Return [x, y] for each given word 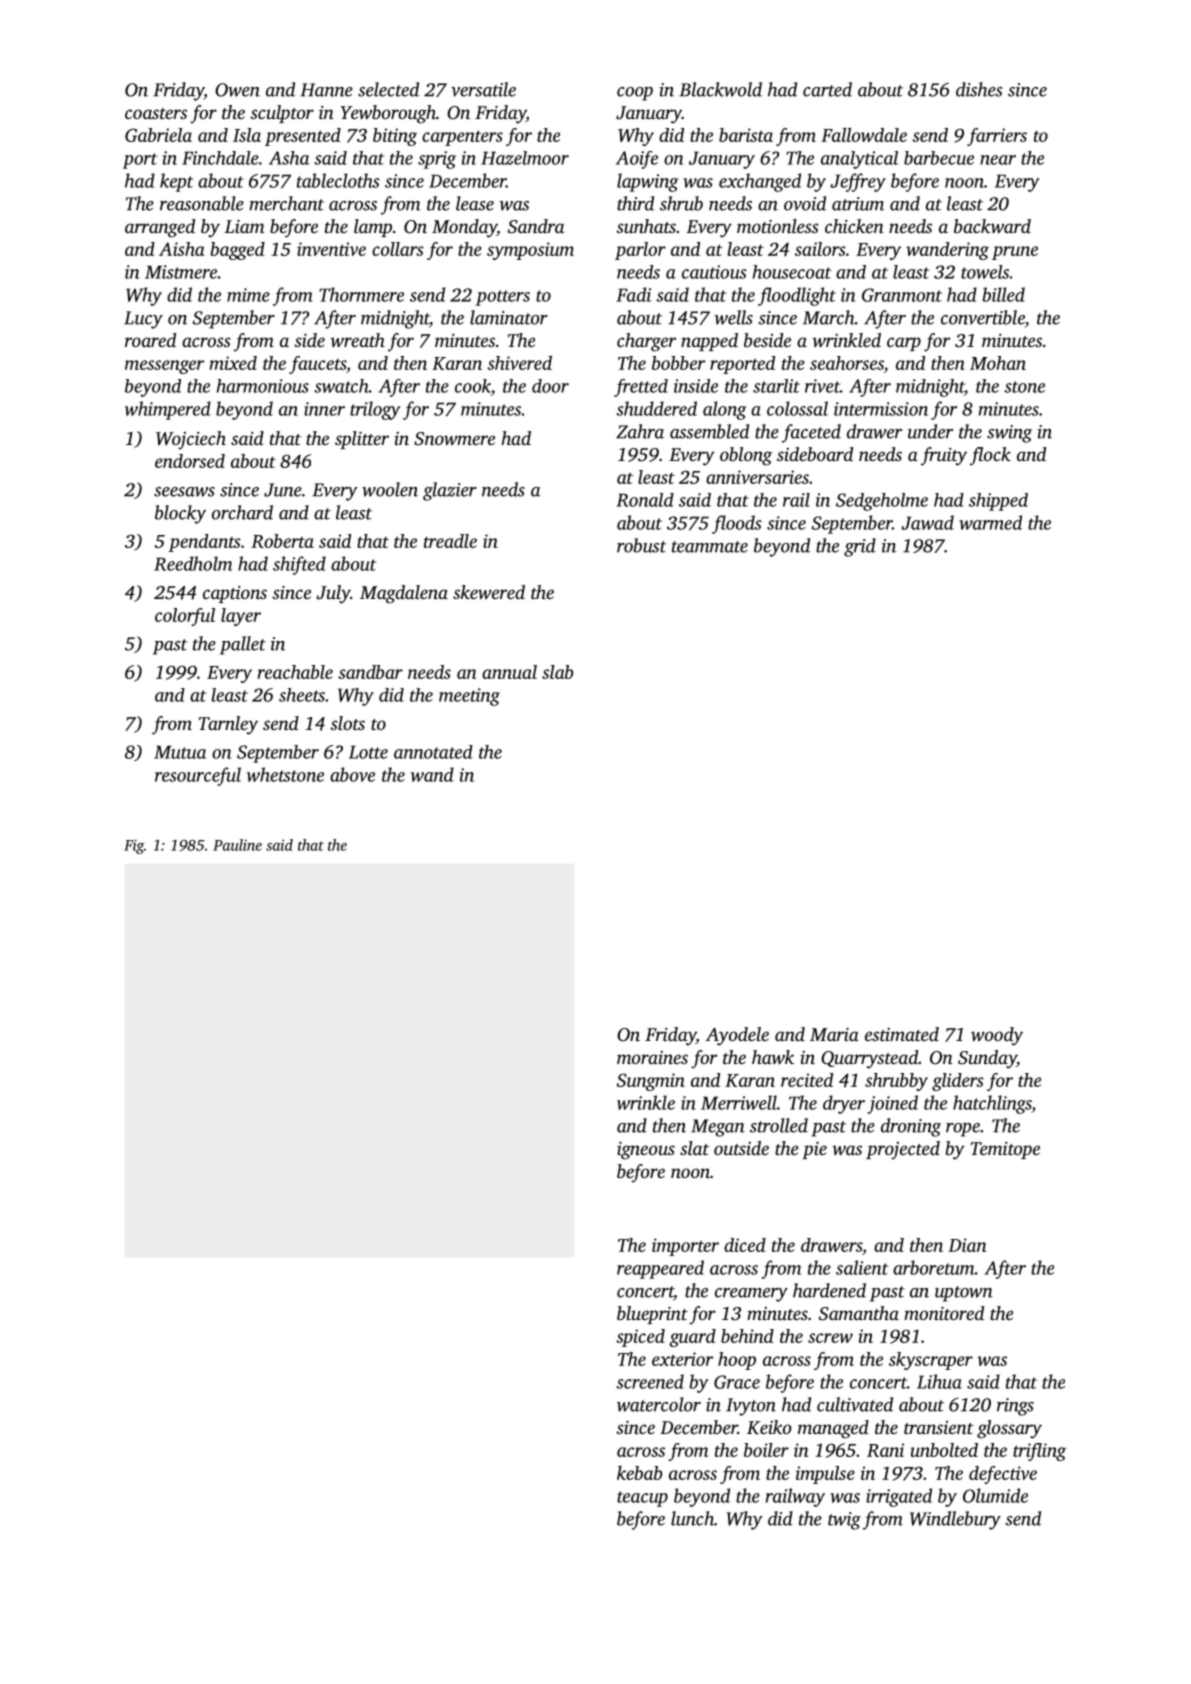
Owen [237, 90]
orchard [242, 512]
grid [860, 547]
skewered [489, 592]
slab [557, 672]
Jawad [928, 522]
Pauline [237, 845]
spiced [640, 1338]
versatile [483, 89]
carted [827, 89]
